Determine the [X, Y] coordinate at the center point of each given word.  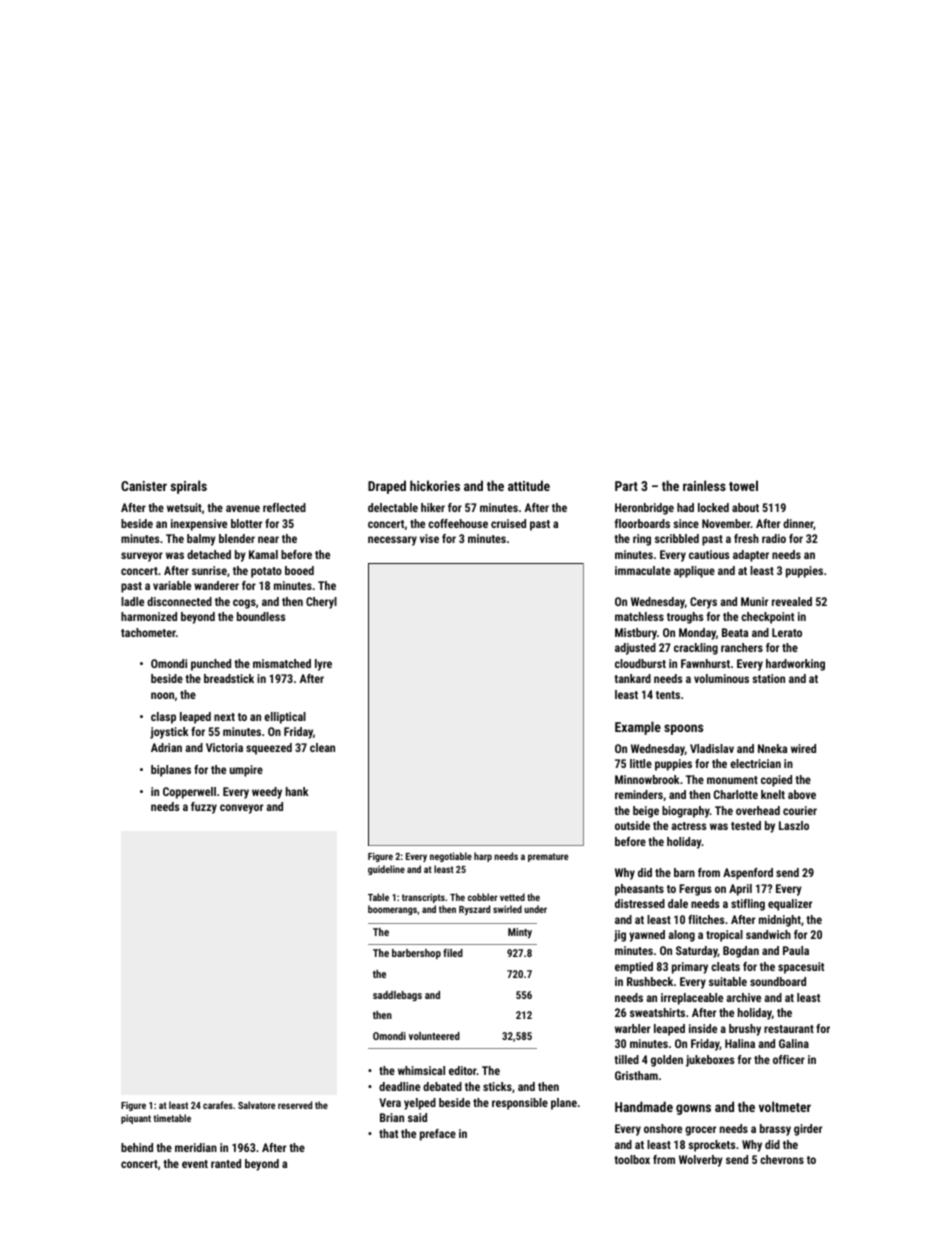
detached [209, 554]
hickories [435, 485]
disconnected [179, 601]
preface [438, 1135]
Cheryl [321, 603]
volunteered [434, 1036]
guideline [386, 870]
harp [483, 857]
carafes [218, 1105]
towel [743, 485]
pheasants [639, 890]
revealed [792, 601]
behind [137, 1147]
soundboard [778, 981]
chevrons [782, 1159]
